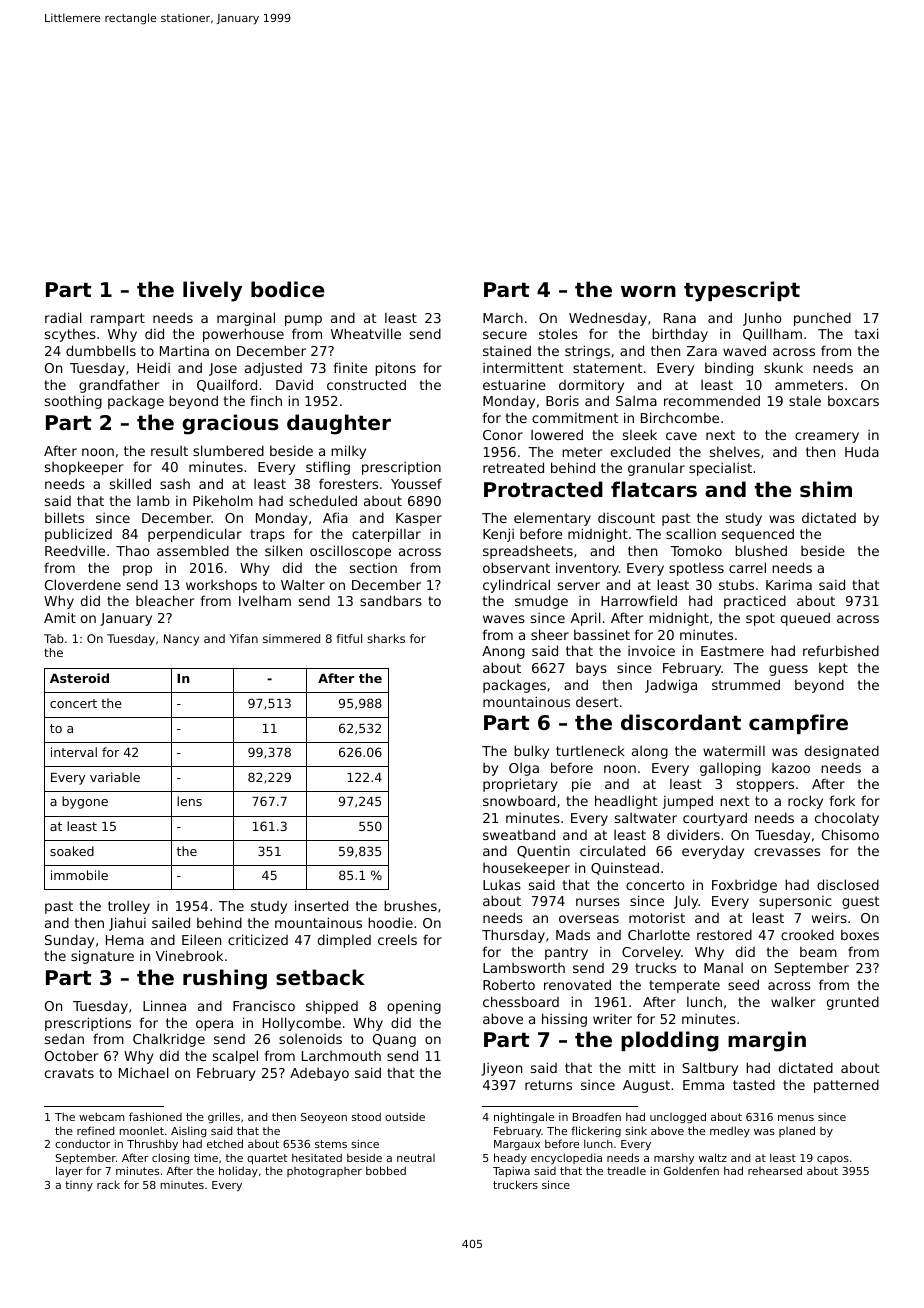  Describe the element at coordinates (391, 600) in the screenshot. I see `sandbars` at that location.
